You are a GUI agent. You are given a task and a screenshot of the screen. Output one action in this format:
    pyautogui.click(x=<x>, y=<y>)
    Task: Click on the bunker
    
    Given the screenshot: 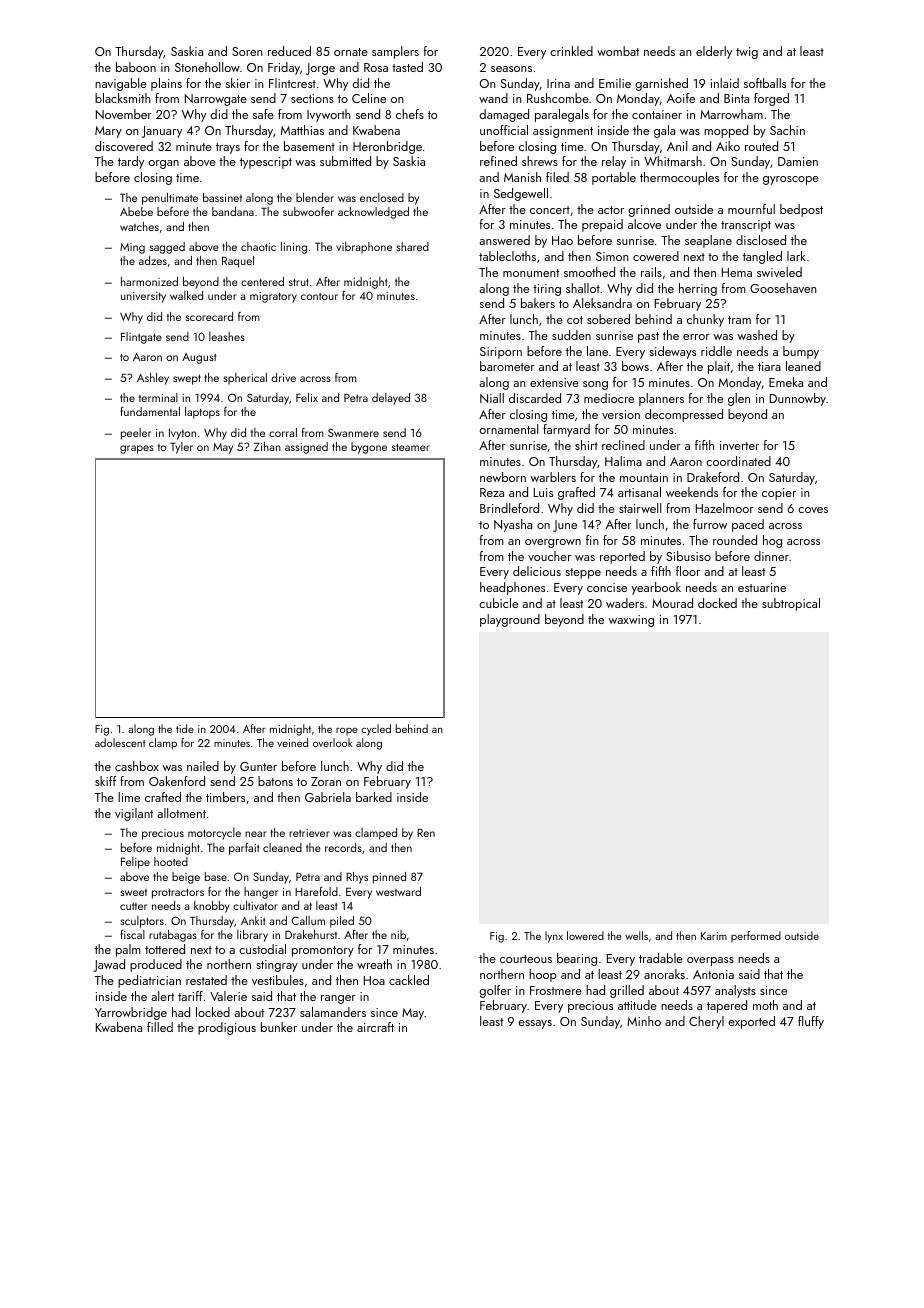 What is the action you would take?
    pyautogui.click(x=279, y=1027)
